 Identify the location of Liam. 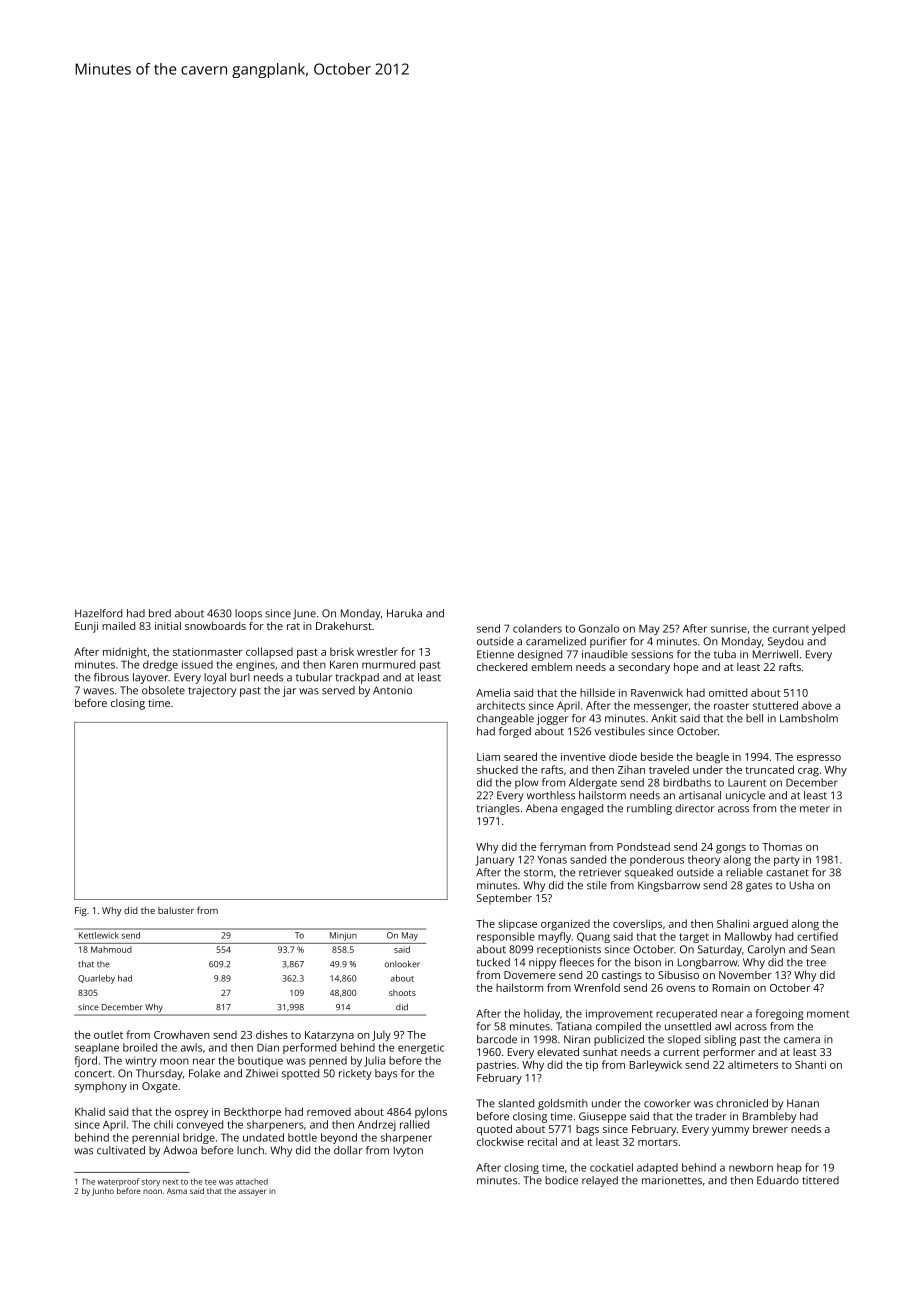
(488, 757).
